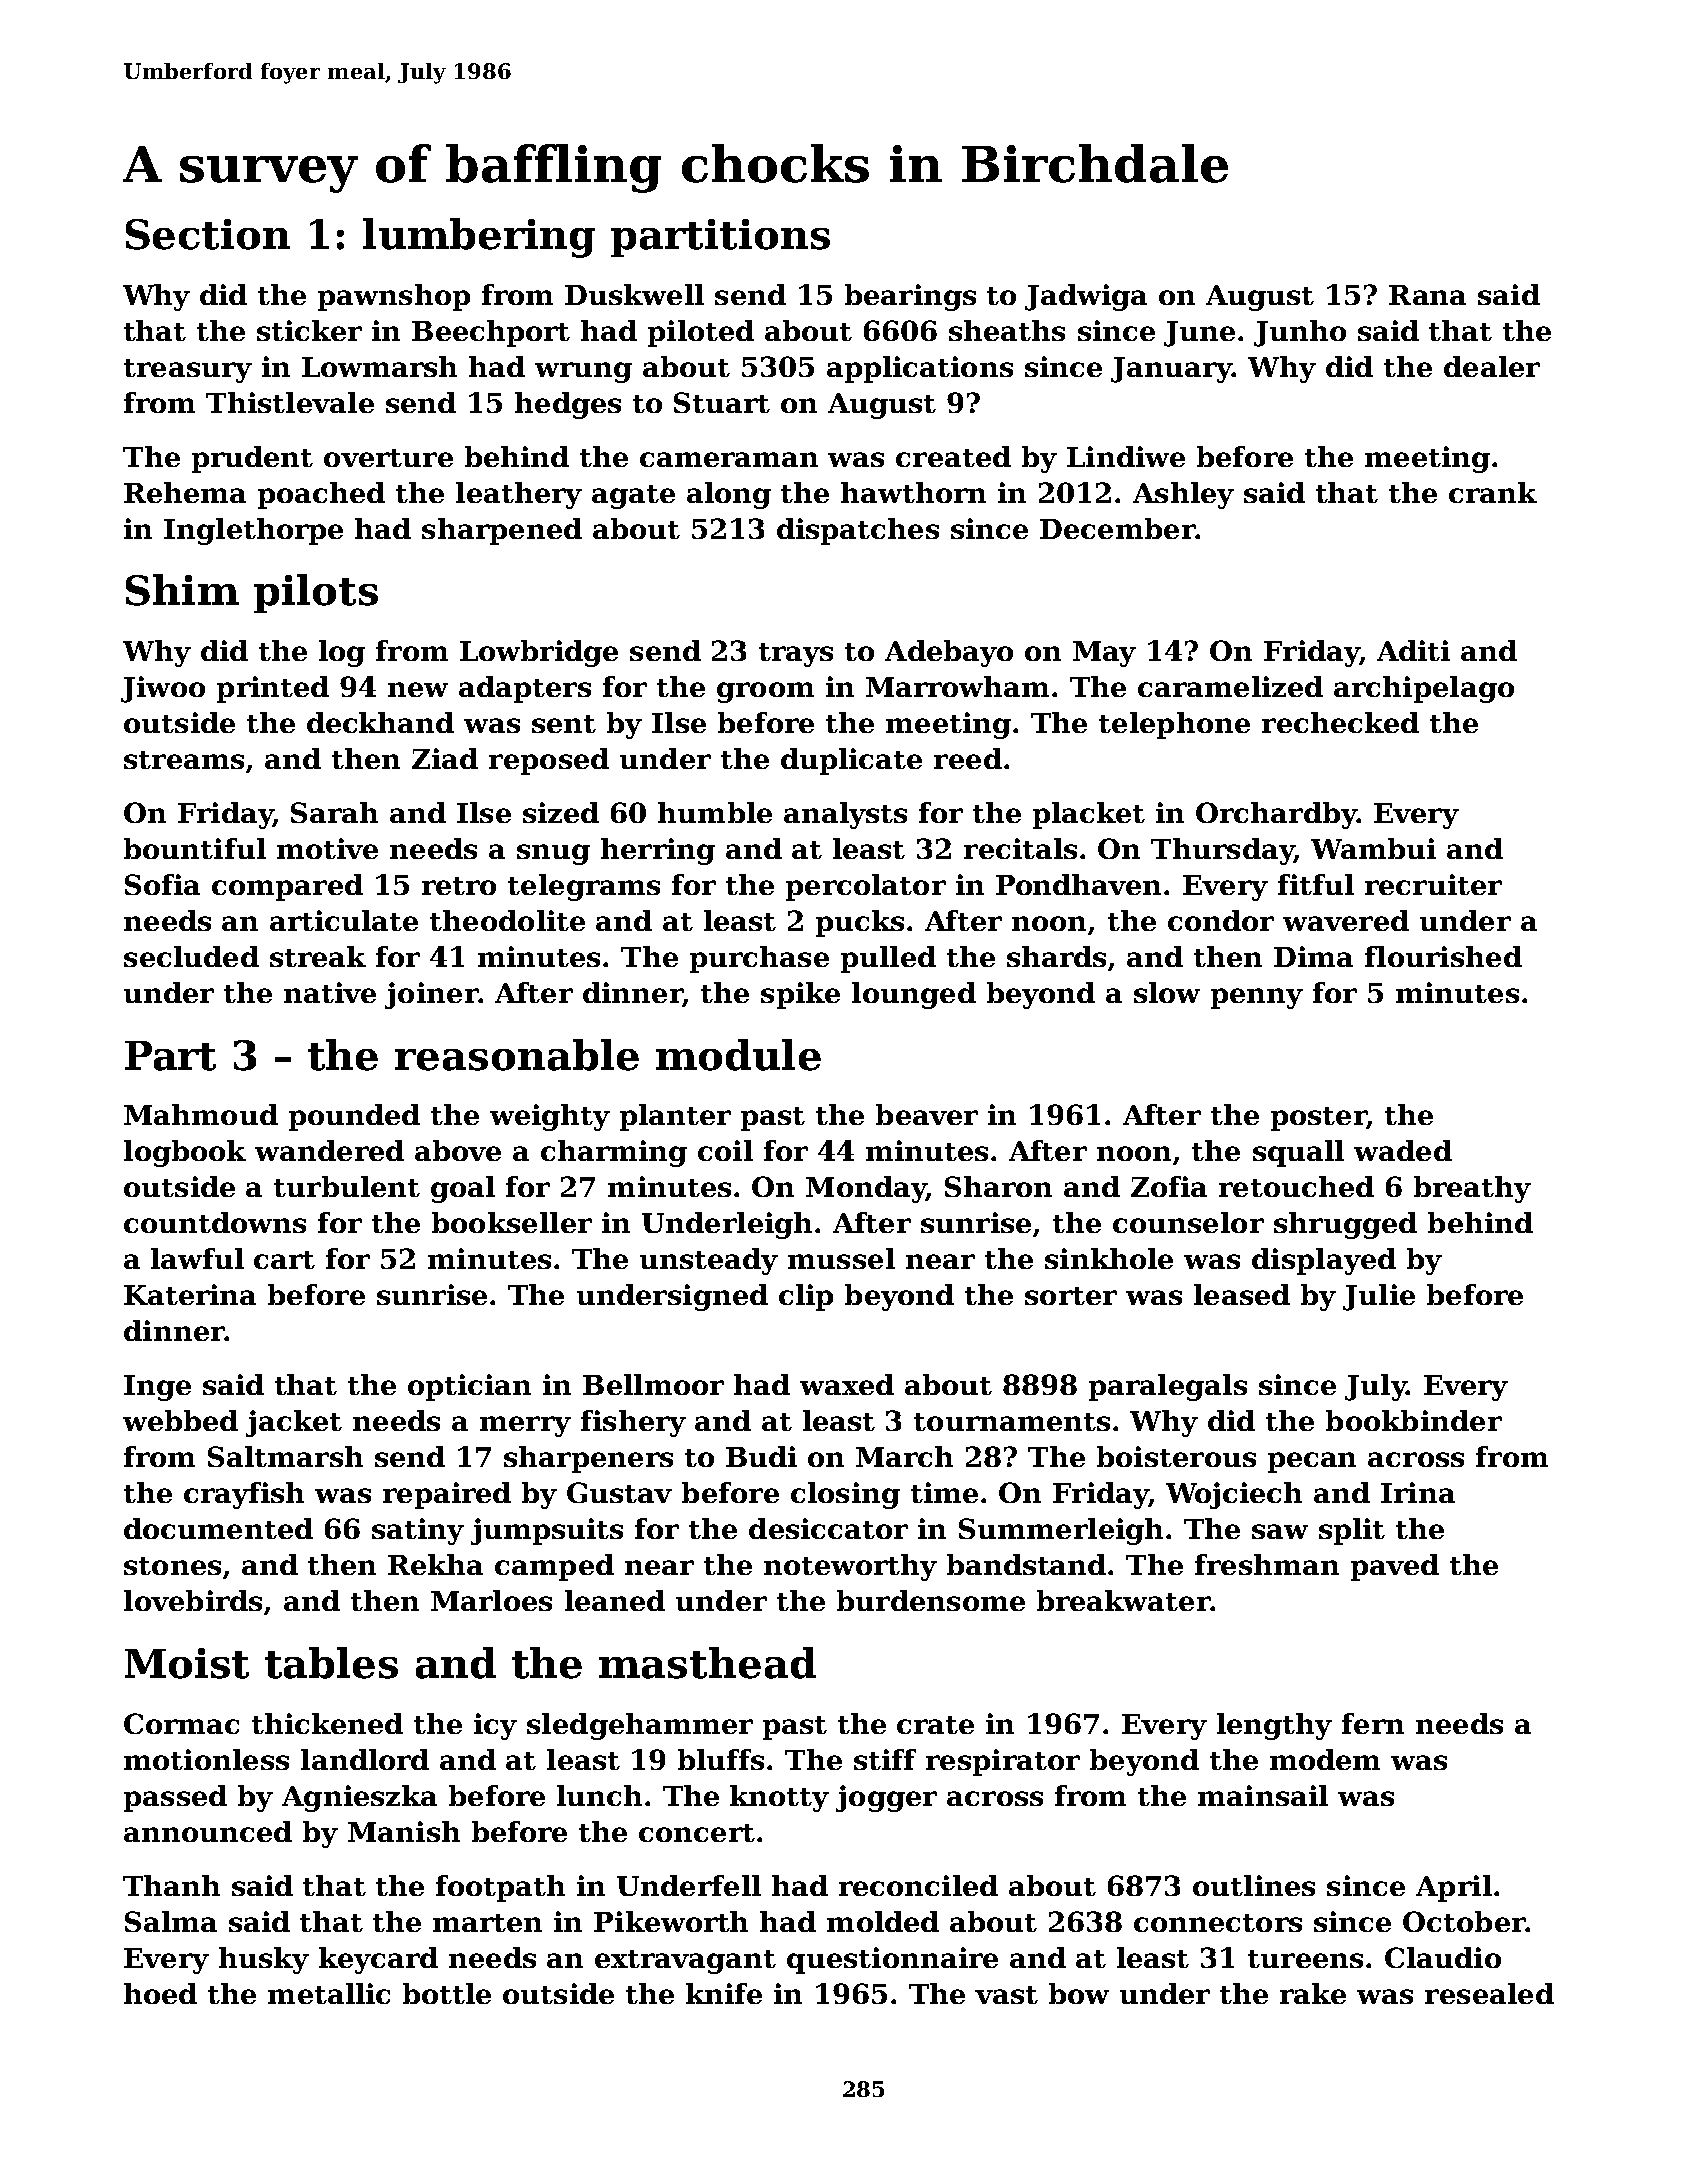 Image resolution: width=1683 pixels, height=2178 pixels. I want to click on Monday, so click(866, 1189).
